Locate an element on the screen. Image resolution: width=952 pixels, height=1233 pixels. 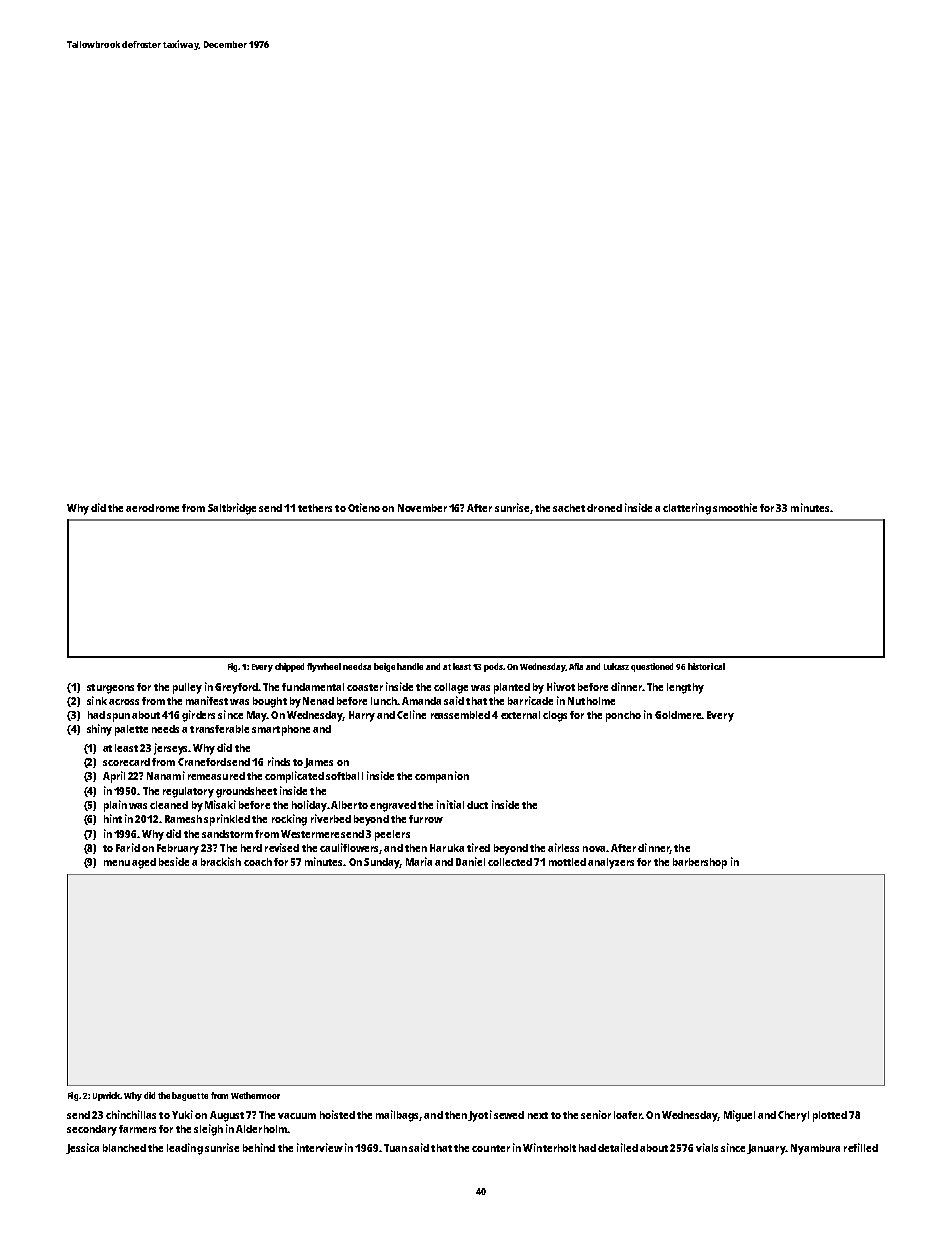
November is located at coordinates (422, 508).
